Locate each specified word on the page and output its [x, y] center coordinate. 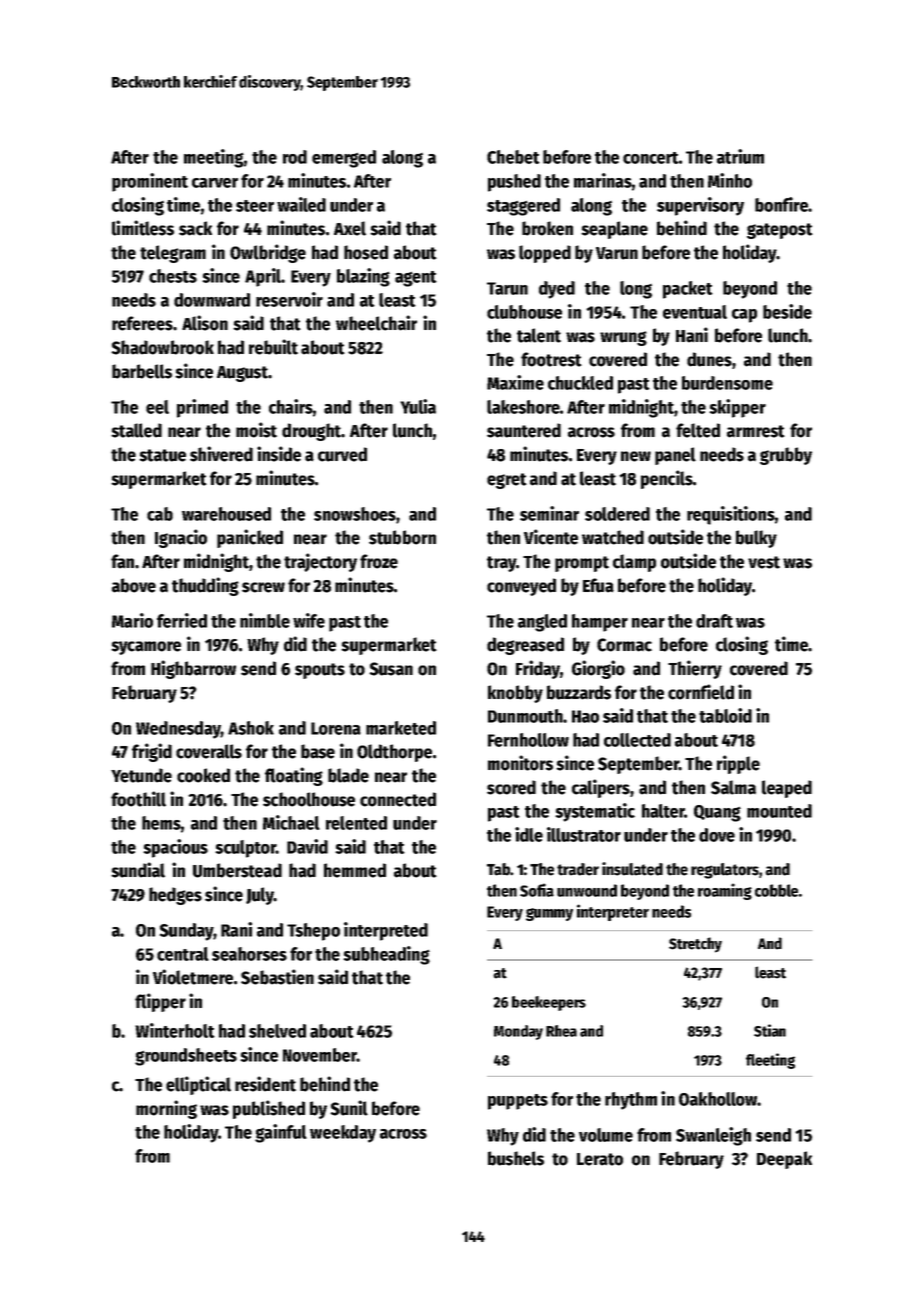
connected [398, 799]
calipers [601, 788]
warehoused [226, 514]
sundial [138, 870]
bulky [756, 539]
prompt [582, 564]
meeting [214, 158]
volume [606, 1135]
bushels [516, 1158]
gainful [281, 1133]
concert [651, 158]
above [134, 585]
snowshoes [355, 514]
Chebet [513, 157]
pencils [667, 479]
